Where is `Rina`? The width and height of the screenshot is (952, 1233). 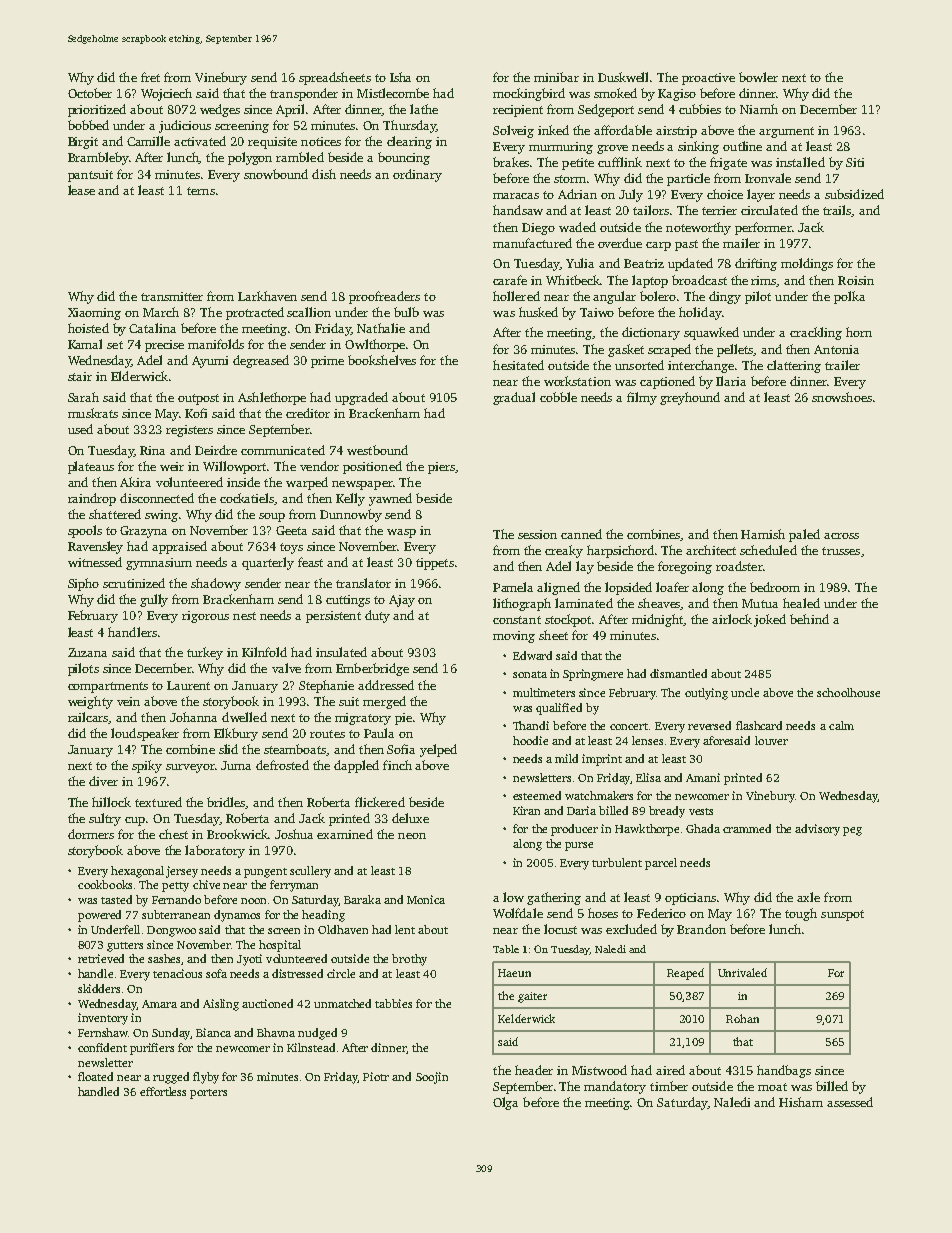
Rina is located at coordinates (152, 450).
